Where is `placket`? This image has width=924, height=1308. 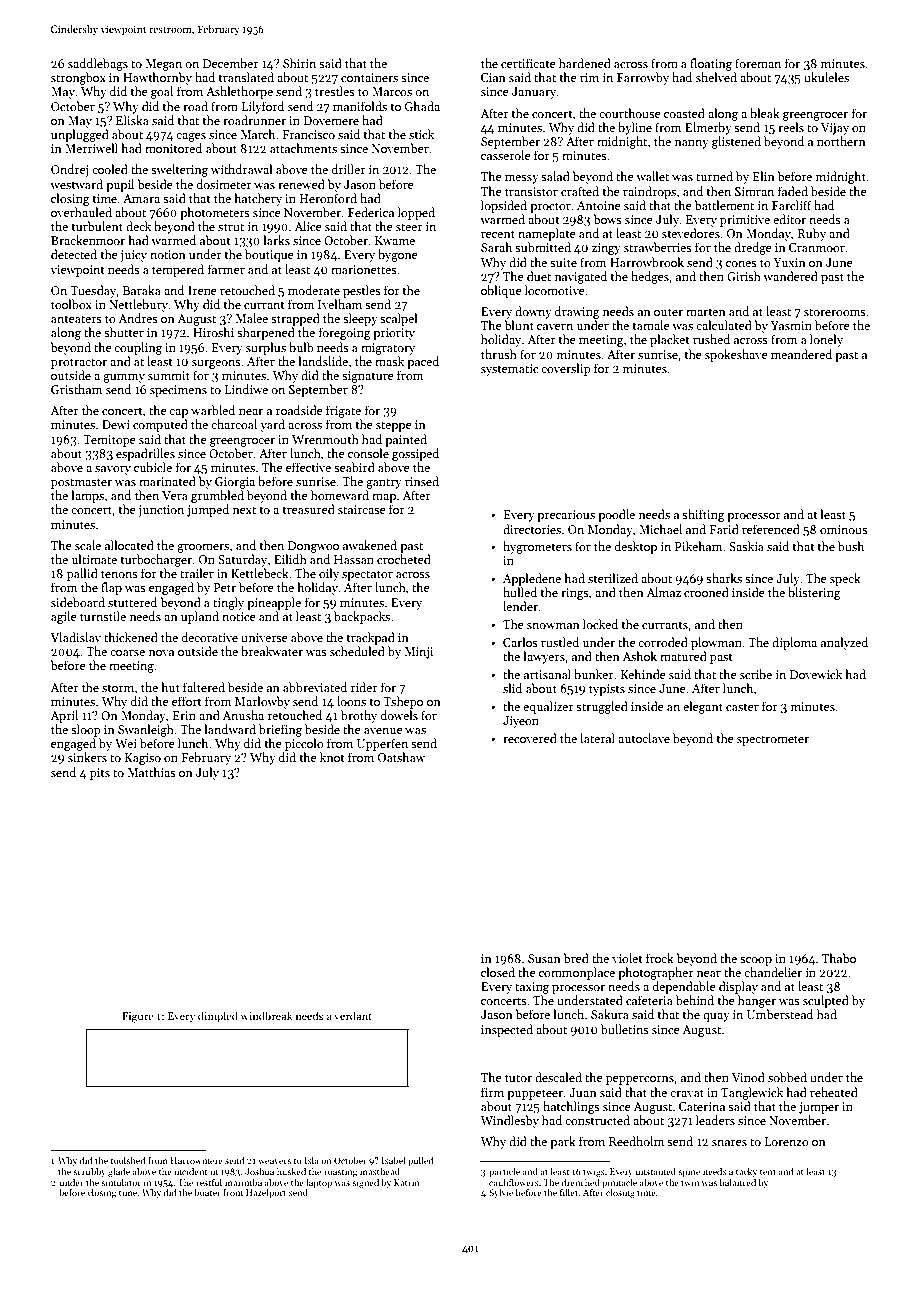
placket is located at coordinates (670, 340).
